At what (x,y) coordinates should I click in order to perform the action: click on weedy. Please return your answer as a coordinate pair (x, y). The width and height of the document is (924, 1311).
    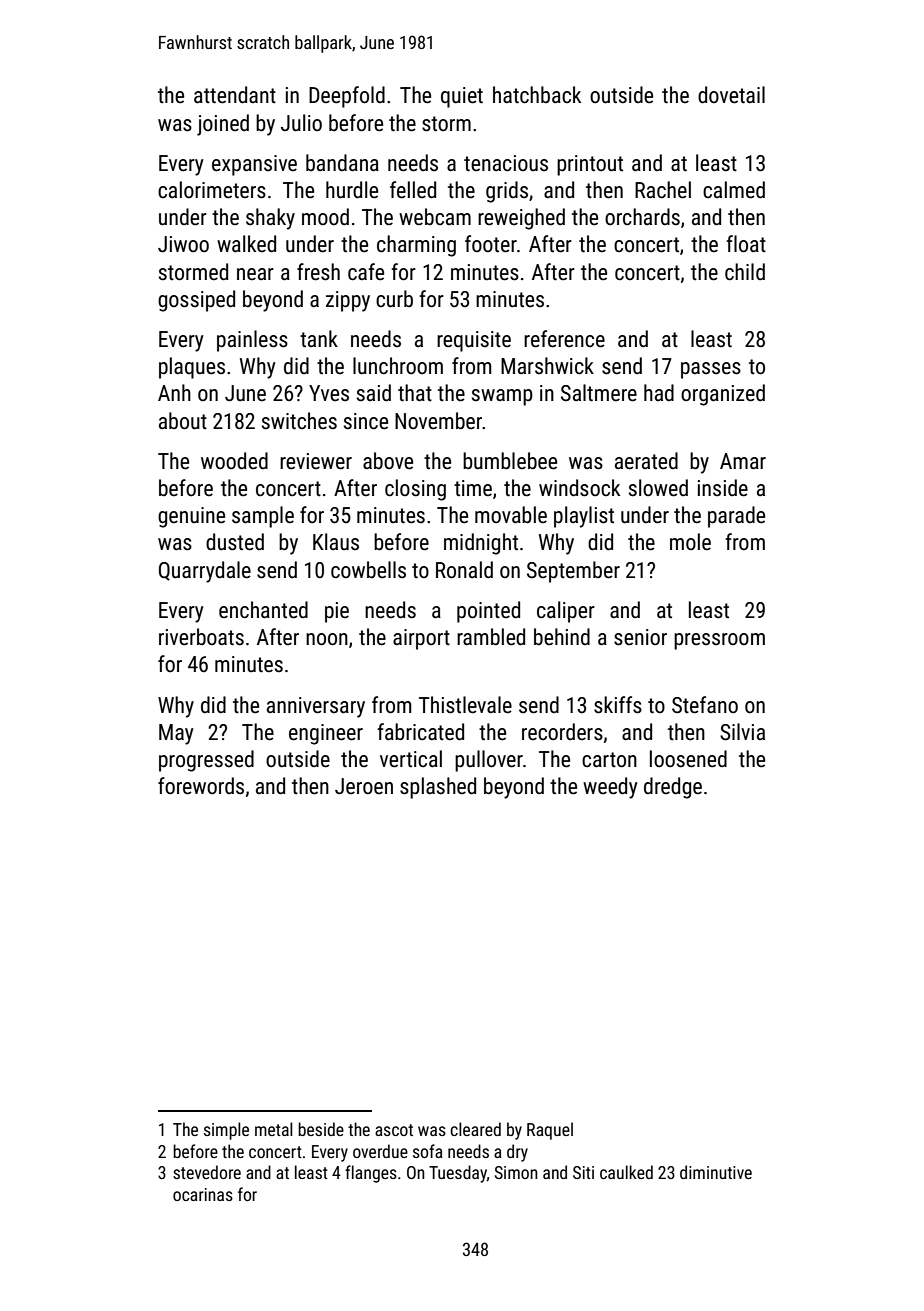
    Looking at the image, I should click on (610, 788).
